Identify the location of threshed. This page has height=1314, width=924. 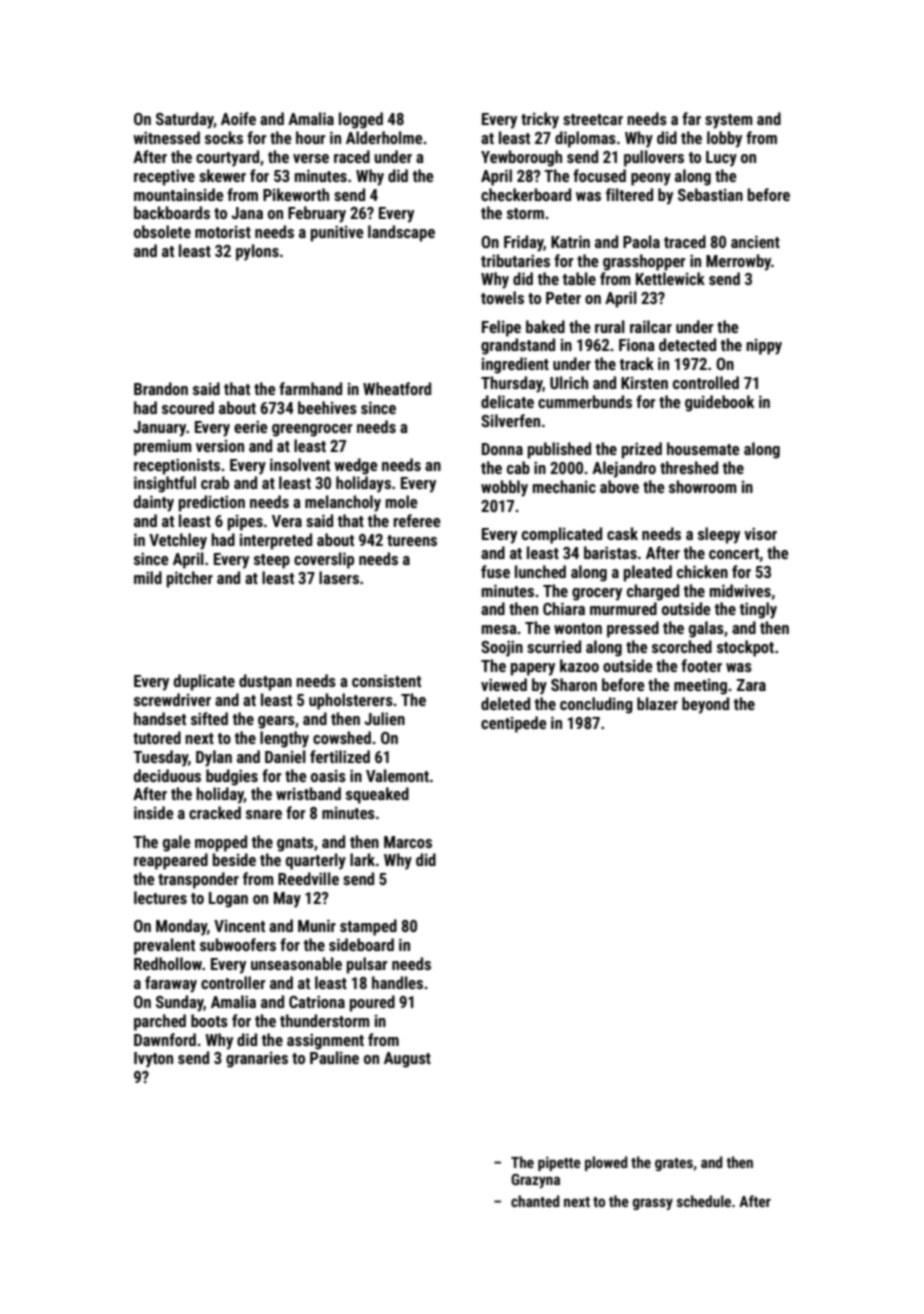
(689, 467).
